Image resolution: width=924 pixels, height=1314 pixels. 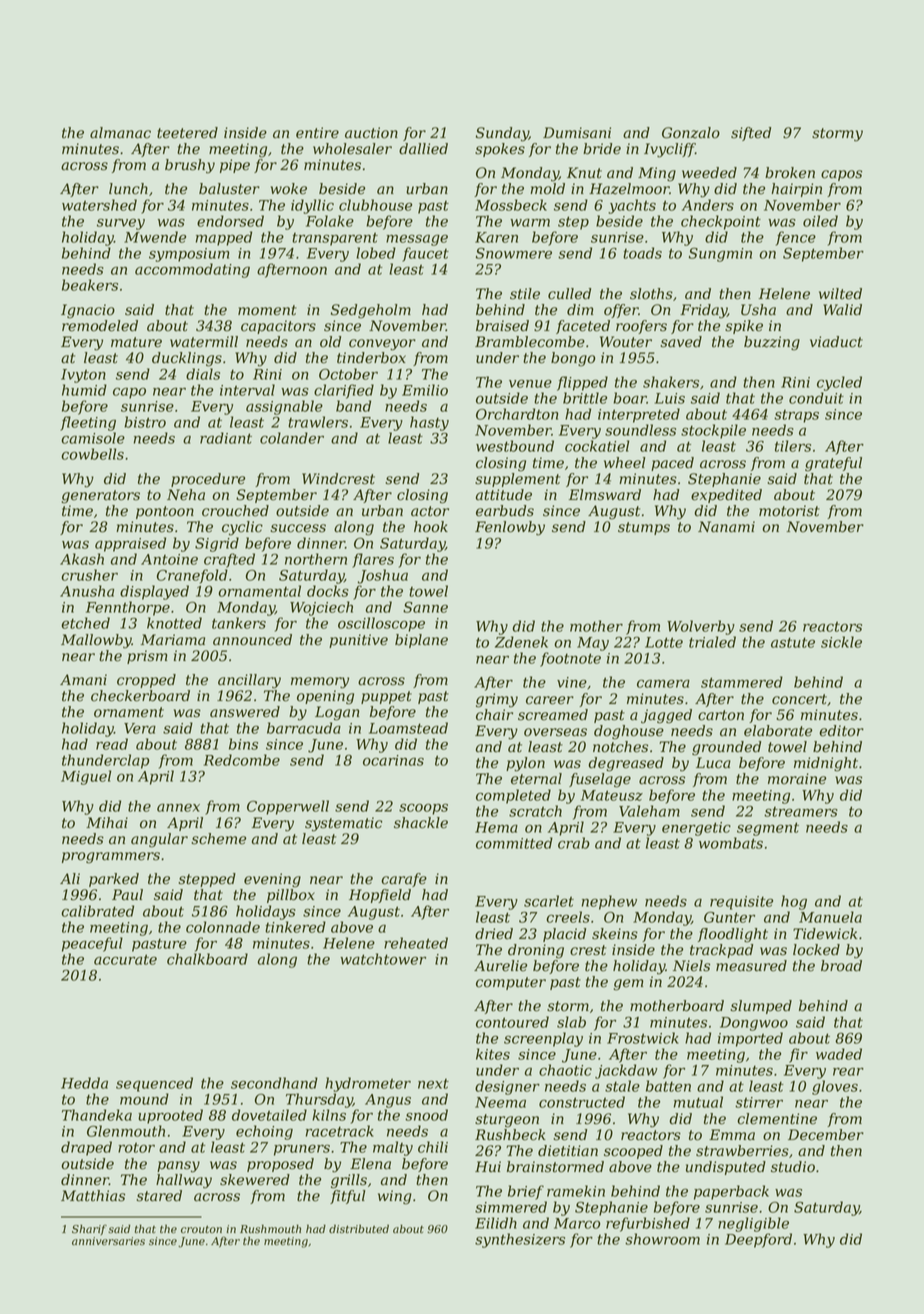 I want to click on Deepford, so click(x=758, y=1240).
